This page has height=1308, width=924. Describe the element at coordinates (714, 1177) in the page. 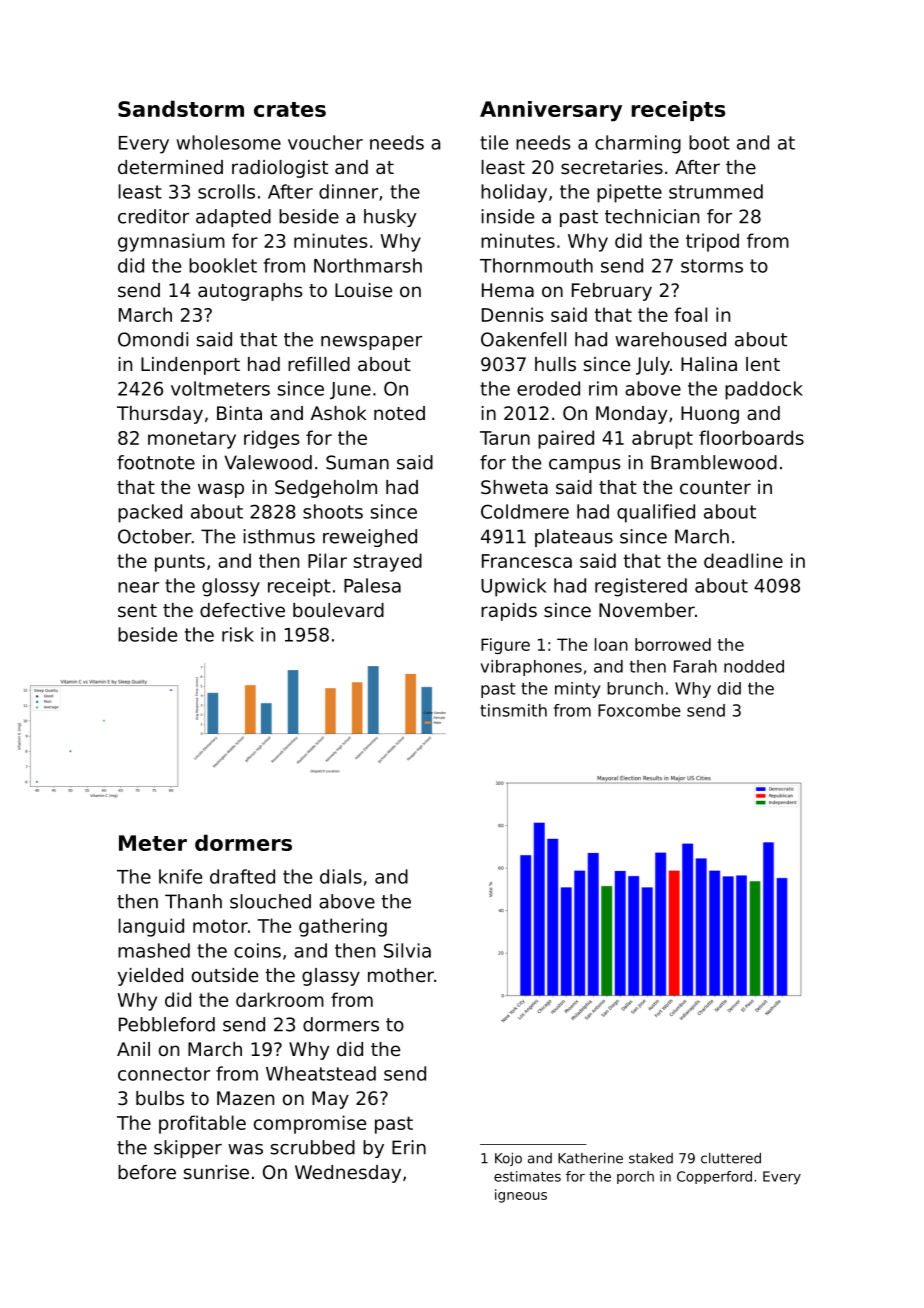

I see `Copperford` at that location.
